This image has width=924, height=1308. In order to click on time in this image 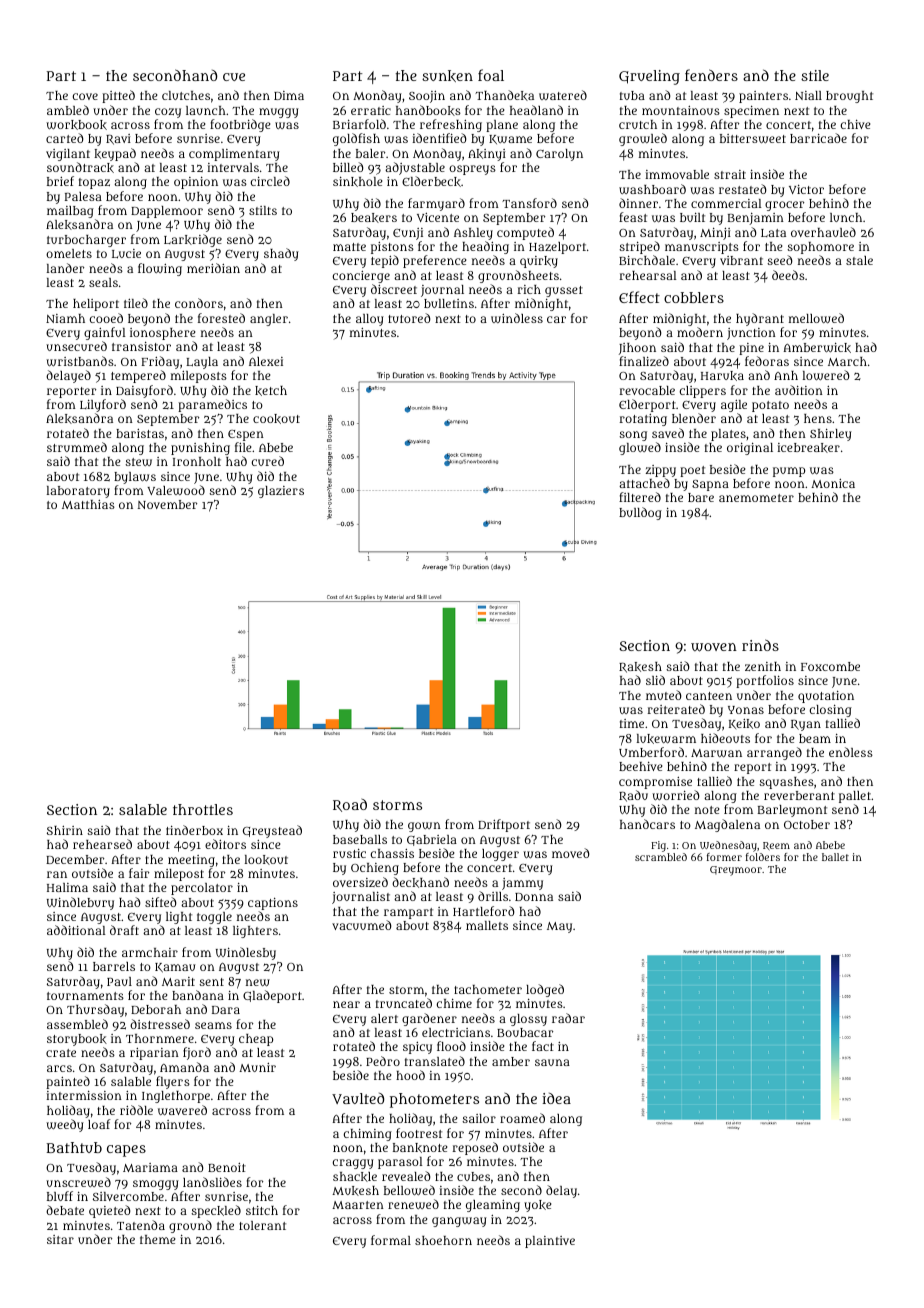, I will do `click(632, 723)`.
